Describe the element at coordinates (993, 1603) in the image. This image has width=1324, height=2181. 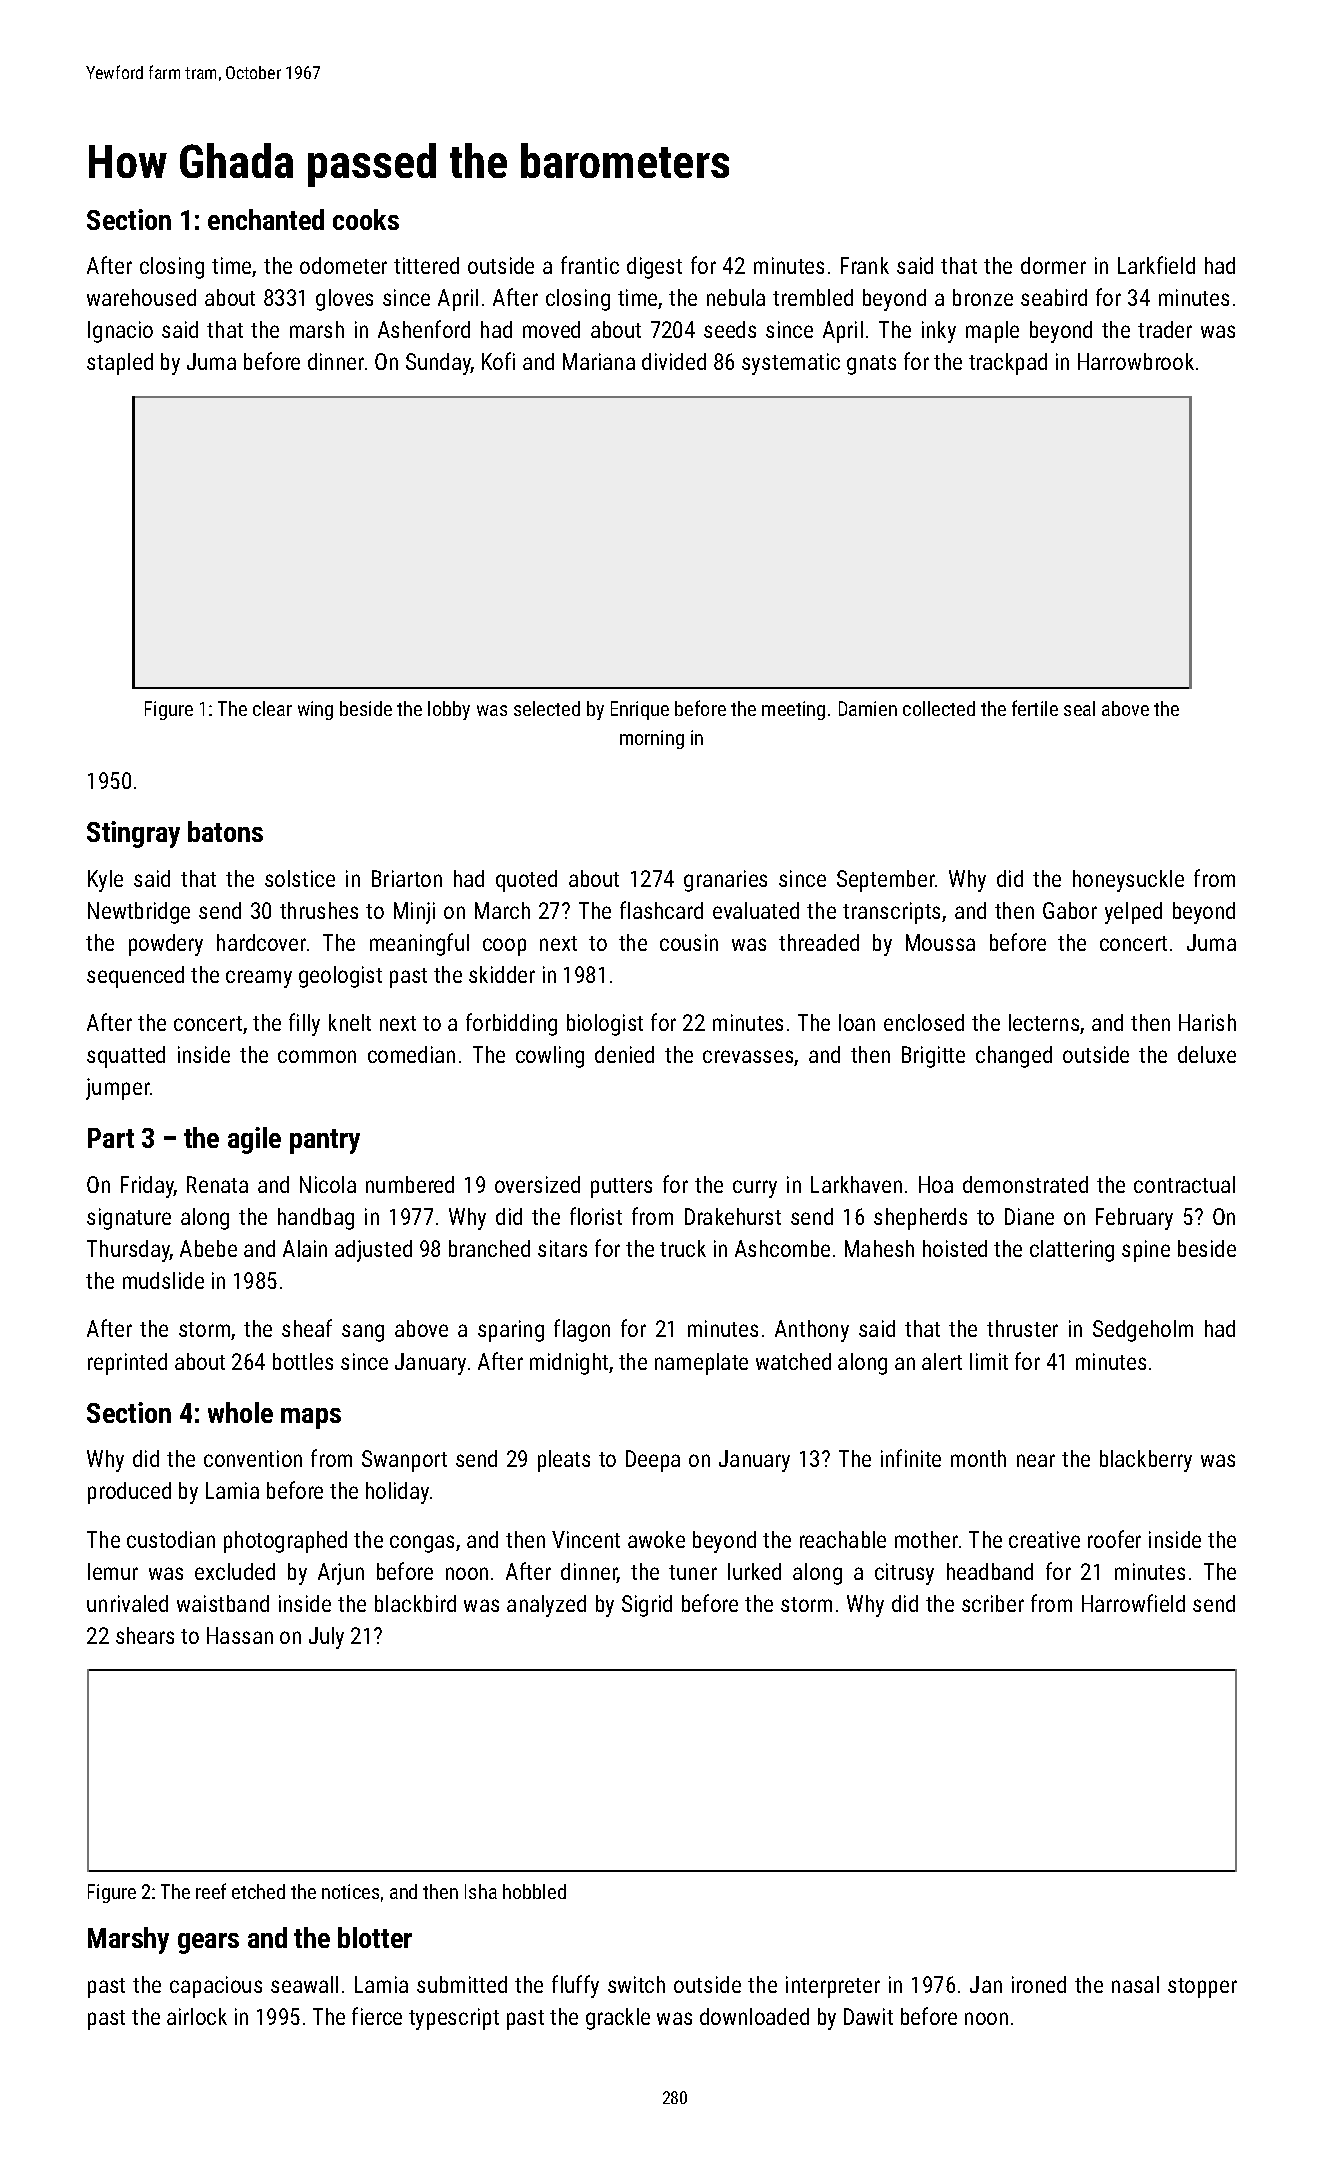
I see `scriber` at that location.
